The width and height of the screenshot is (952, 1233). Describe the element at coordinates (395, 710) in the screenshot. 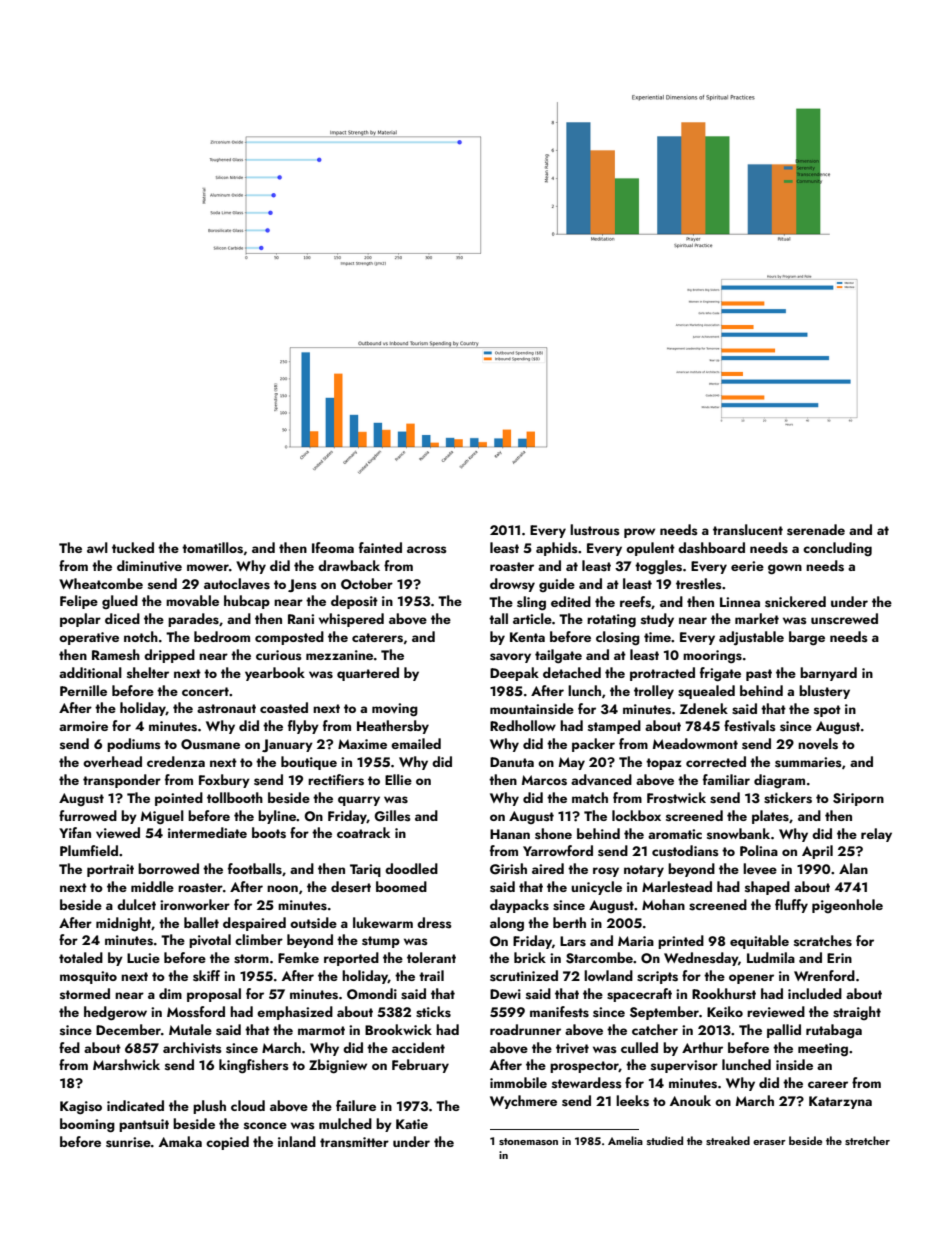

I see `moving` at that location.
